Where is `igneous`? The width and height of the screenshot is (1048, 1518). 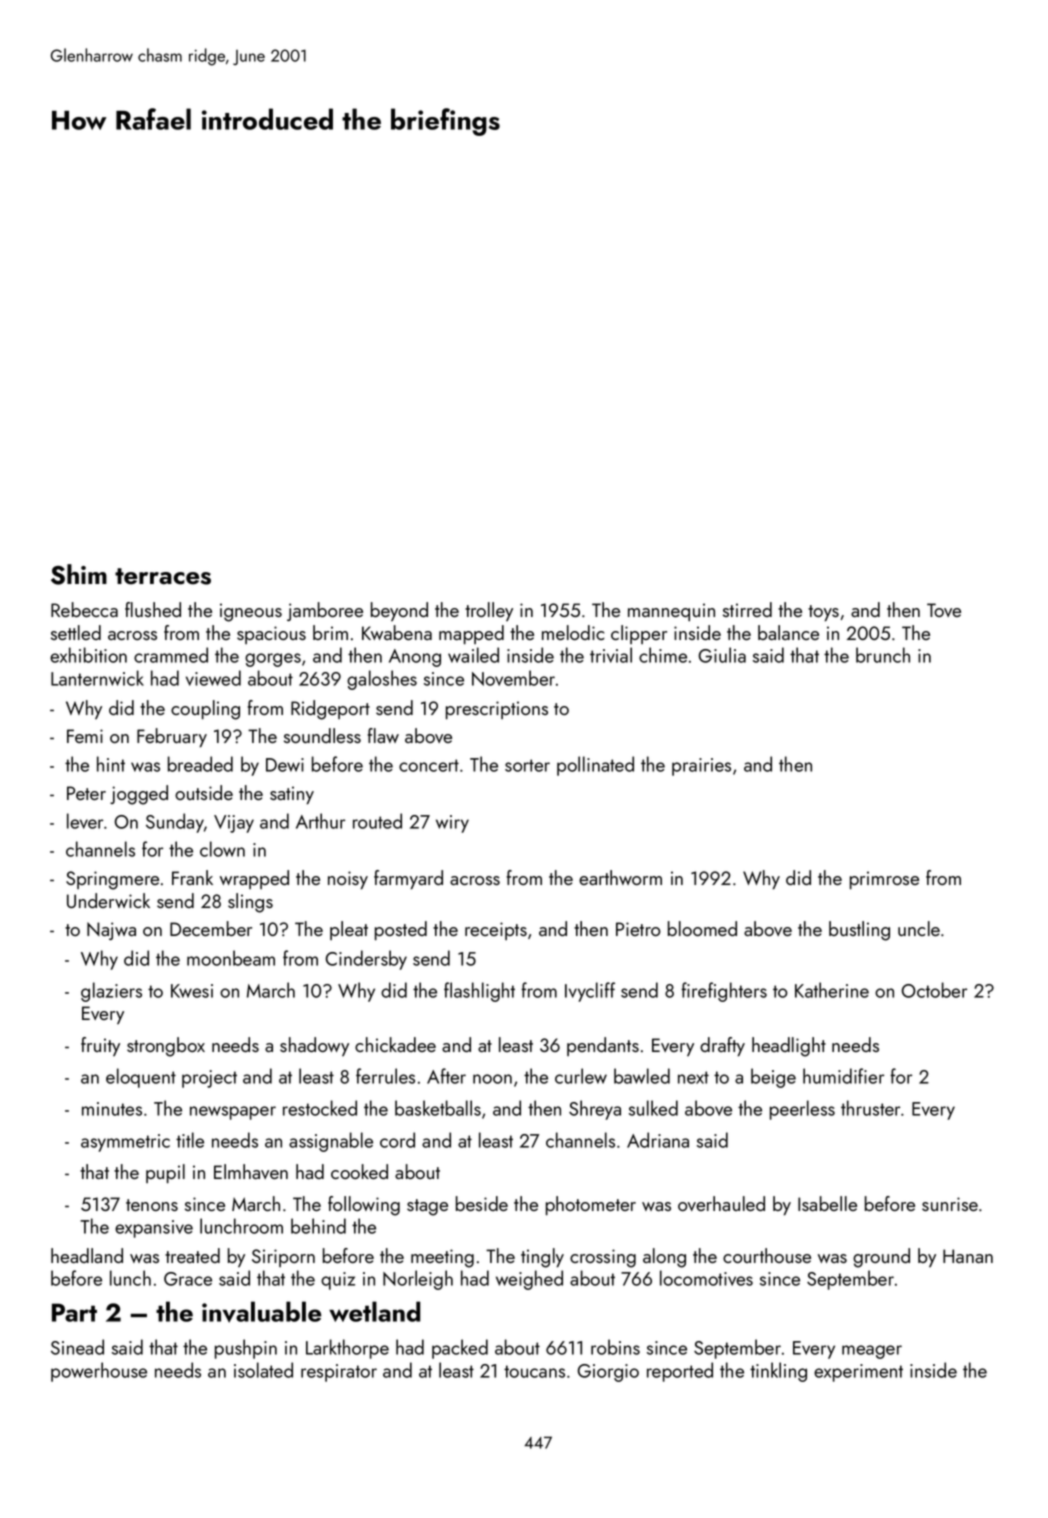 igneous is located at coordinates (251, 612).
